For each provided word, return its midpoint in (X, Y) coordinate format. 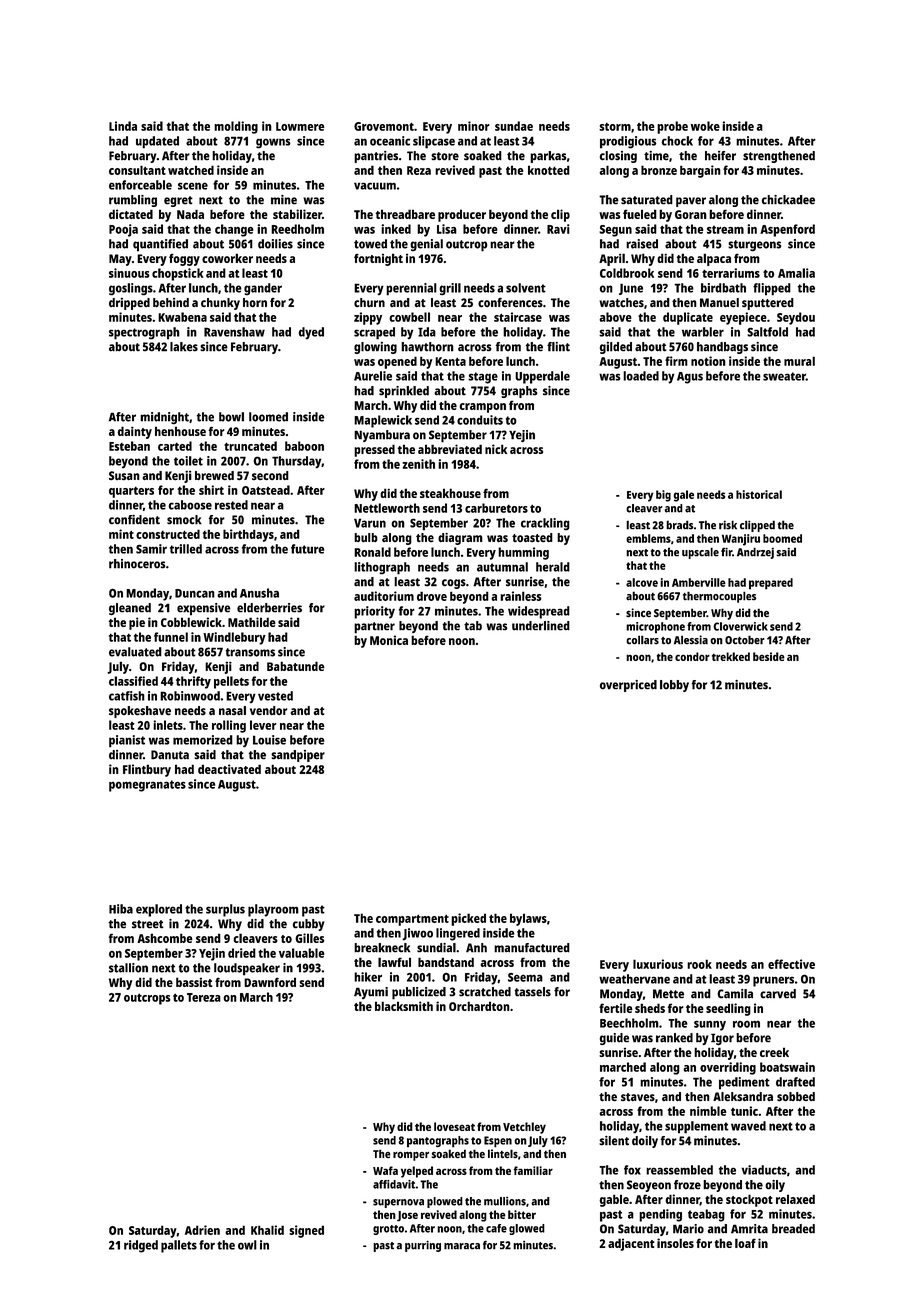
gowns (273, 143)
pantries (376, 157)
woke (705, 126)
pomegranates (147, 786)
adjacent (631, 1244)
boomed (782, 538)
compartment (412, 920)
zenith (418, 464)
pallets (179, 1246)
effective (791, 964)
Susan (124, 475)
